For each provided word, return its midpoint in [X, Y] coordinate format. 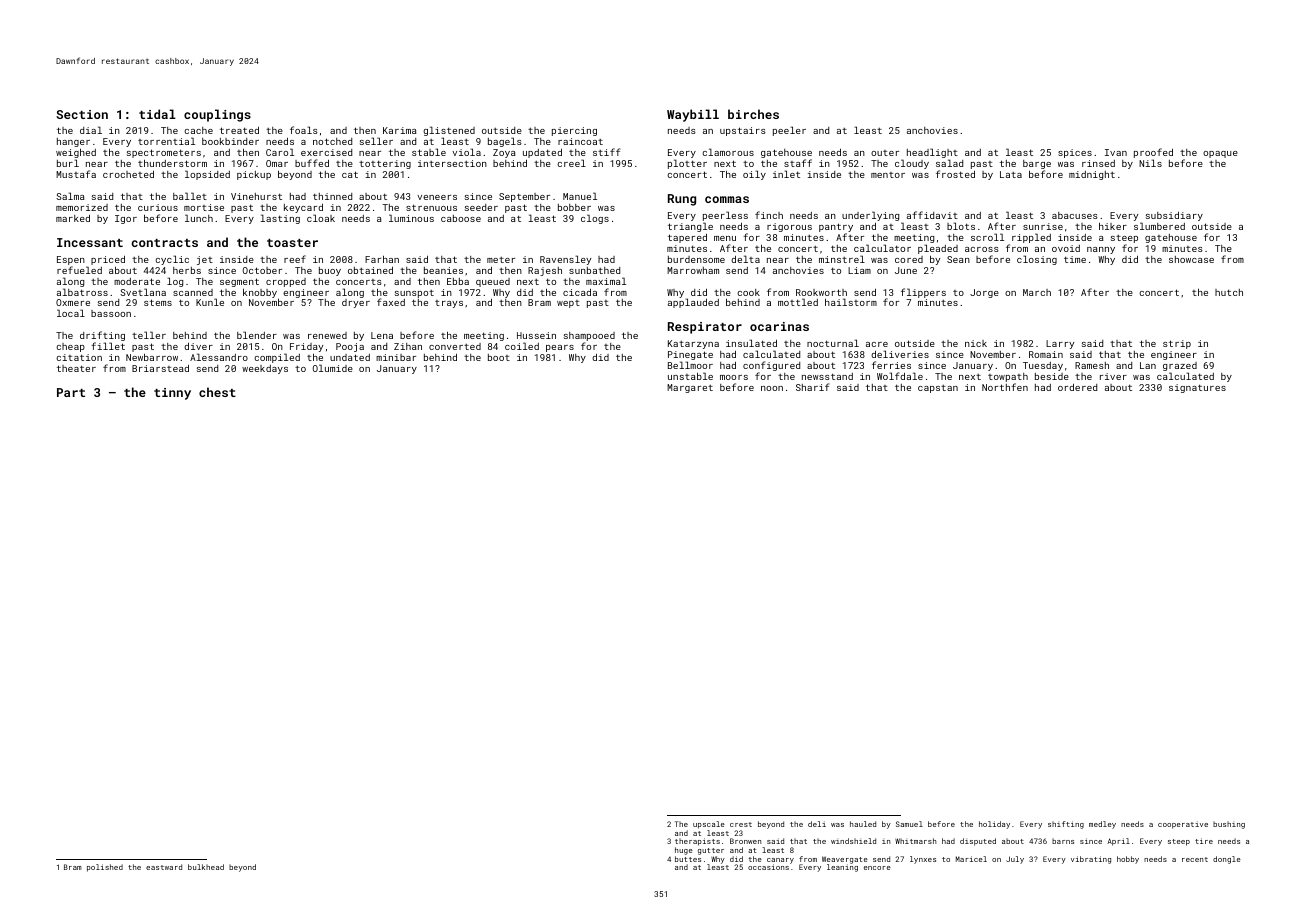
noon [772, 388]
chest [217, 392]
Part [71, 392]
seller [376, 141]
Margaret [690, 388]
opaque [1220, 154]
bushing [1229, 825]
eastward [164, 867]
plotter [687, 164]
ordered [1077, 387]
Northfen [1005, 387]
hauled [863, 824]
